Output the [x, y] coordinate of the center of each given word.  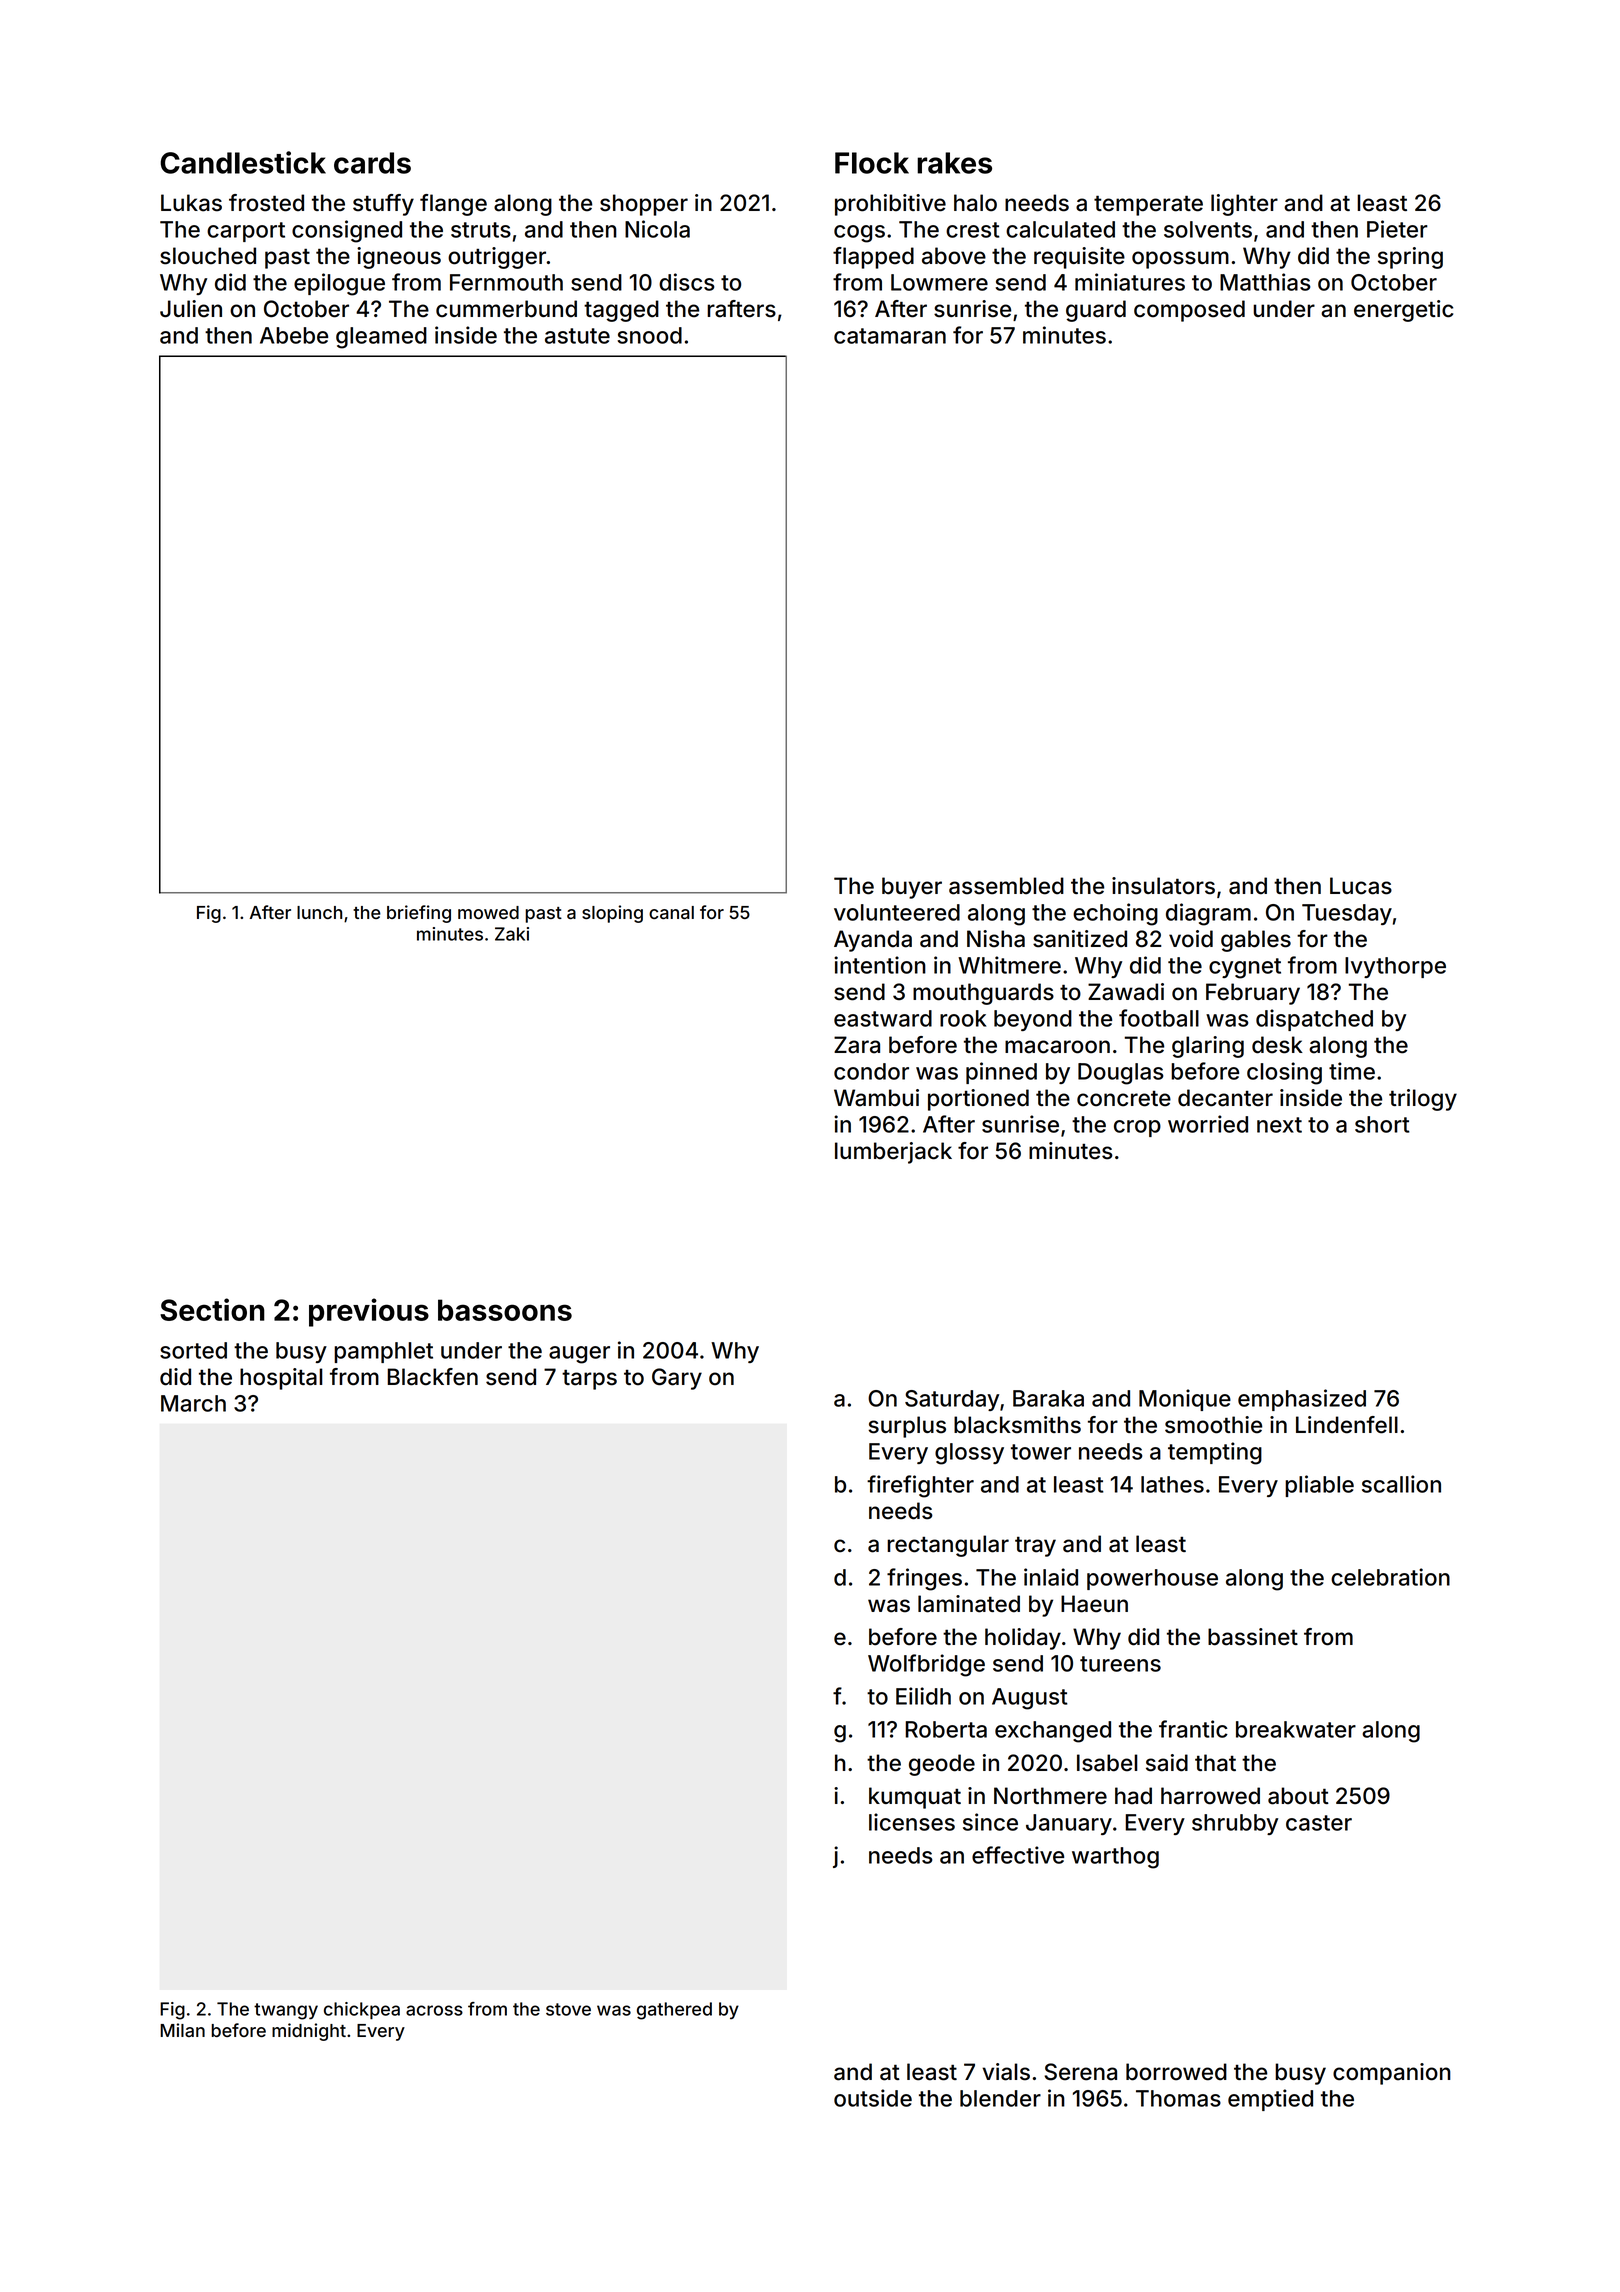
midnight [309, 2032]
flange [453, 205]
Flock [872, 163]
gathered [674, 2011]
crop [1137, 1128]
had [1133, 1796]
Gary [677, 1379]
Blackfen [433, 1377]
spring [1410, 258]
